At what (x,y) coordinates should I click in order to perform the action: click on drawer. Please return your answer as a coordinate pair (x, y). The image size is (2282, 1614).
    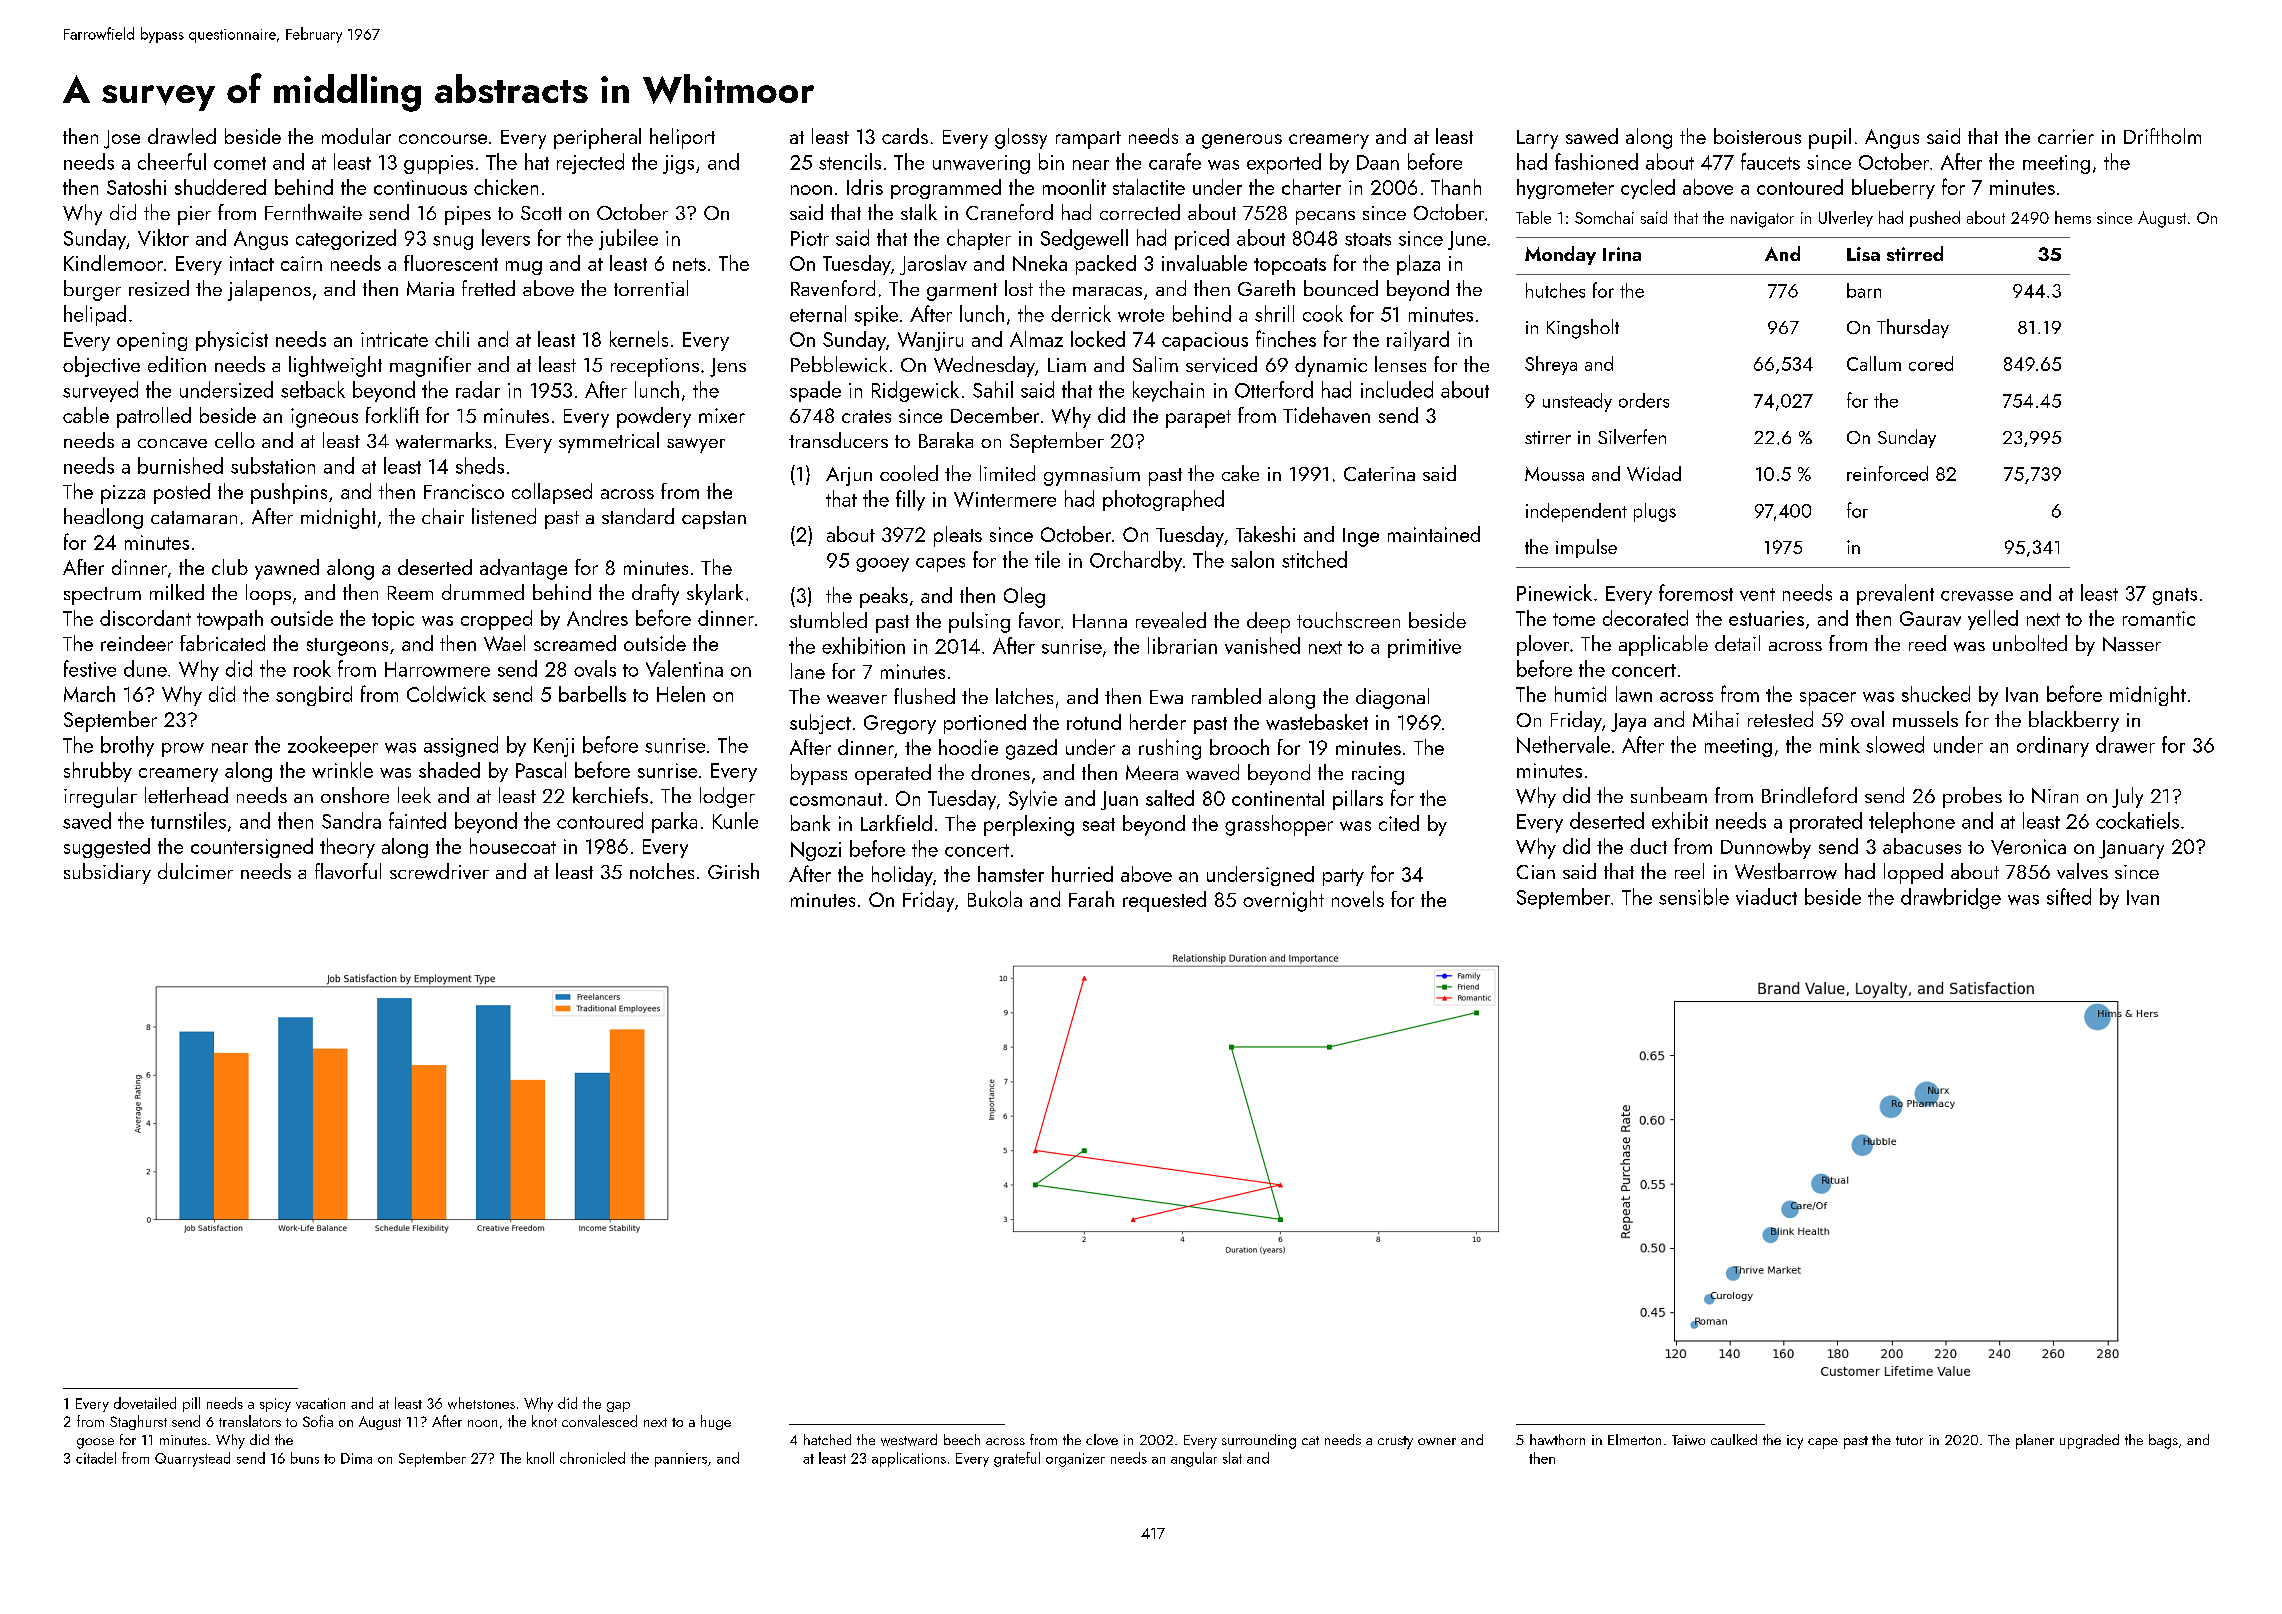
    Looking at the image, I should click on (2125, 744).
